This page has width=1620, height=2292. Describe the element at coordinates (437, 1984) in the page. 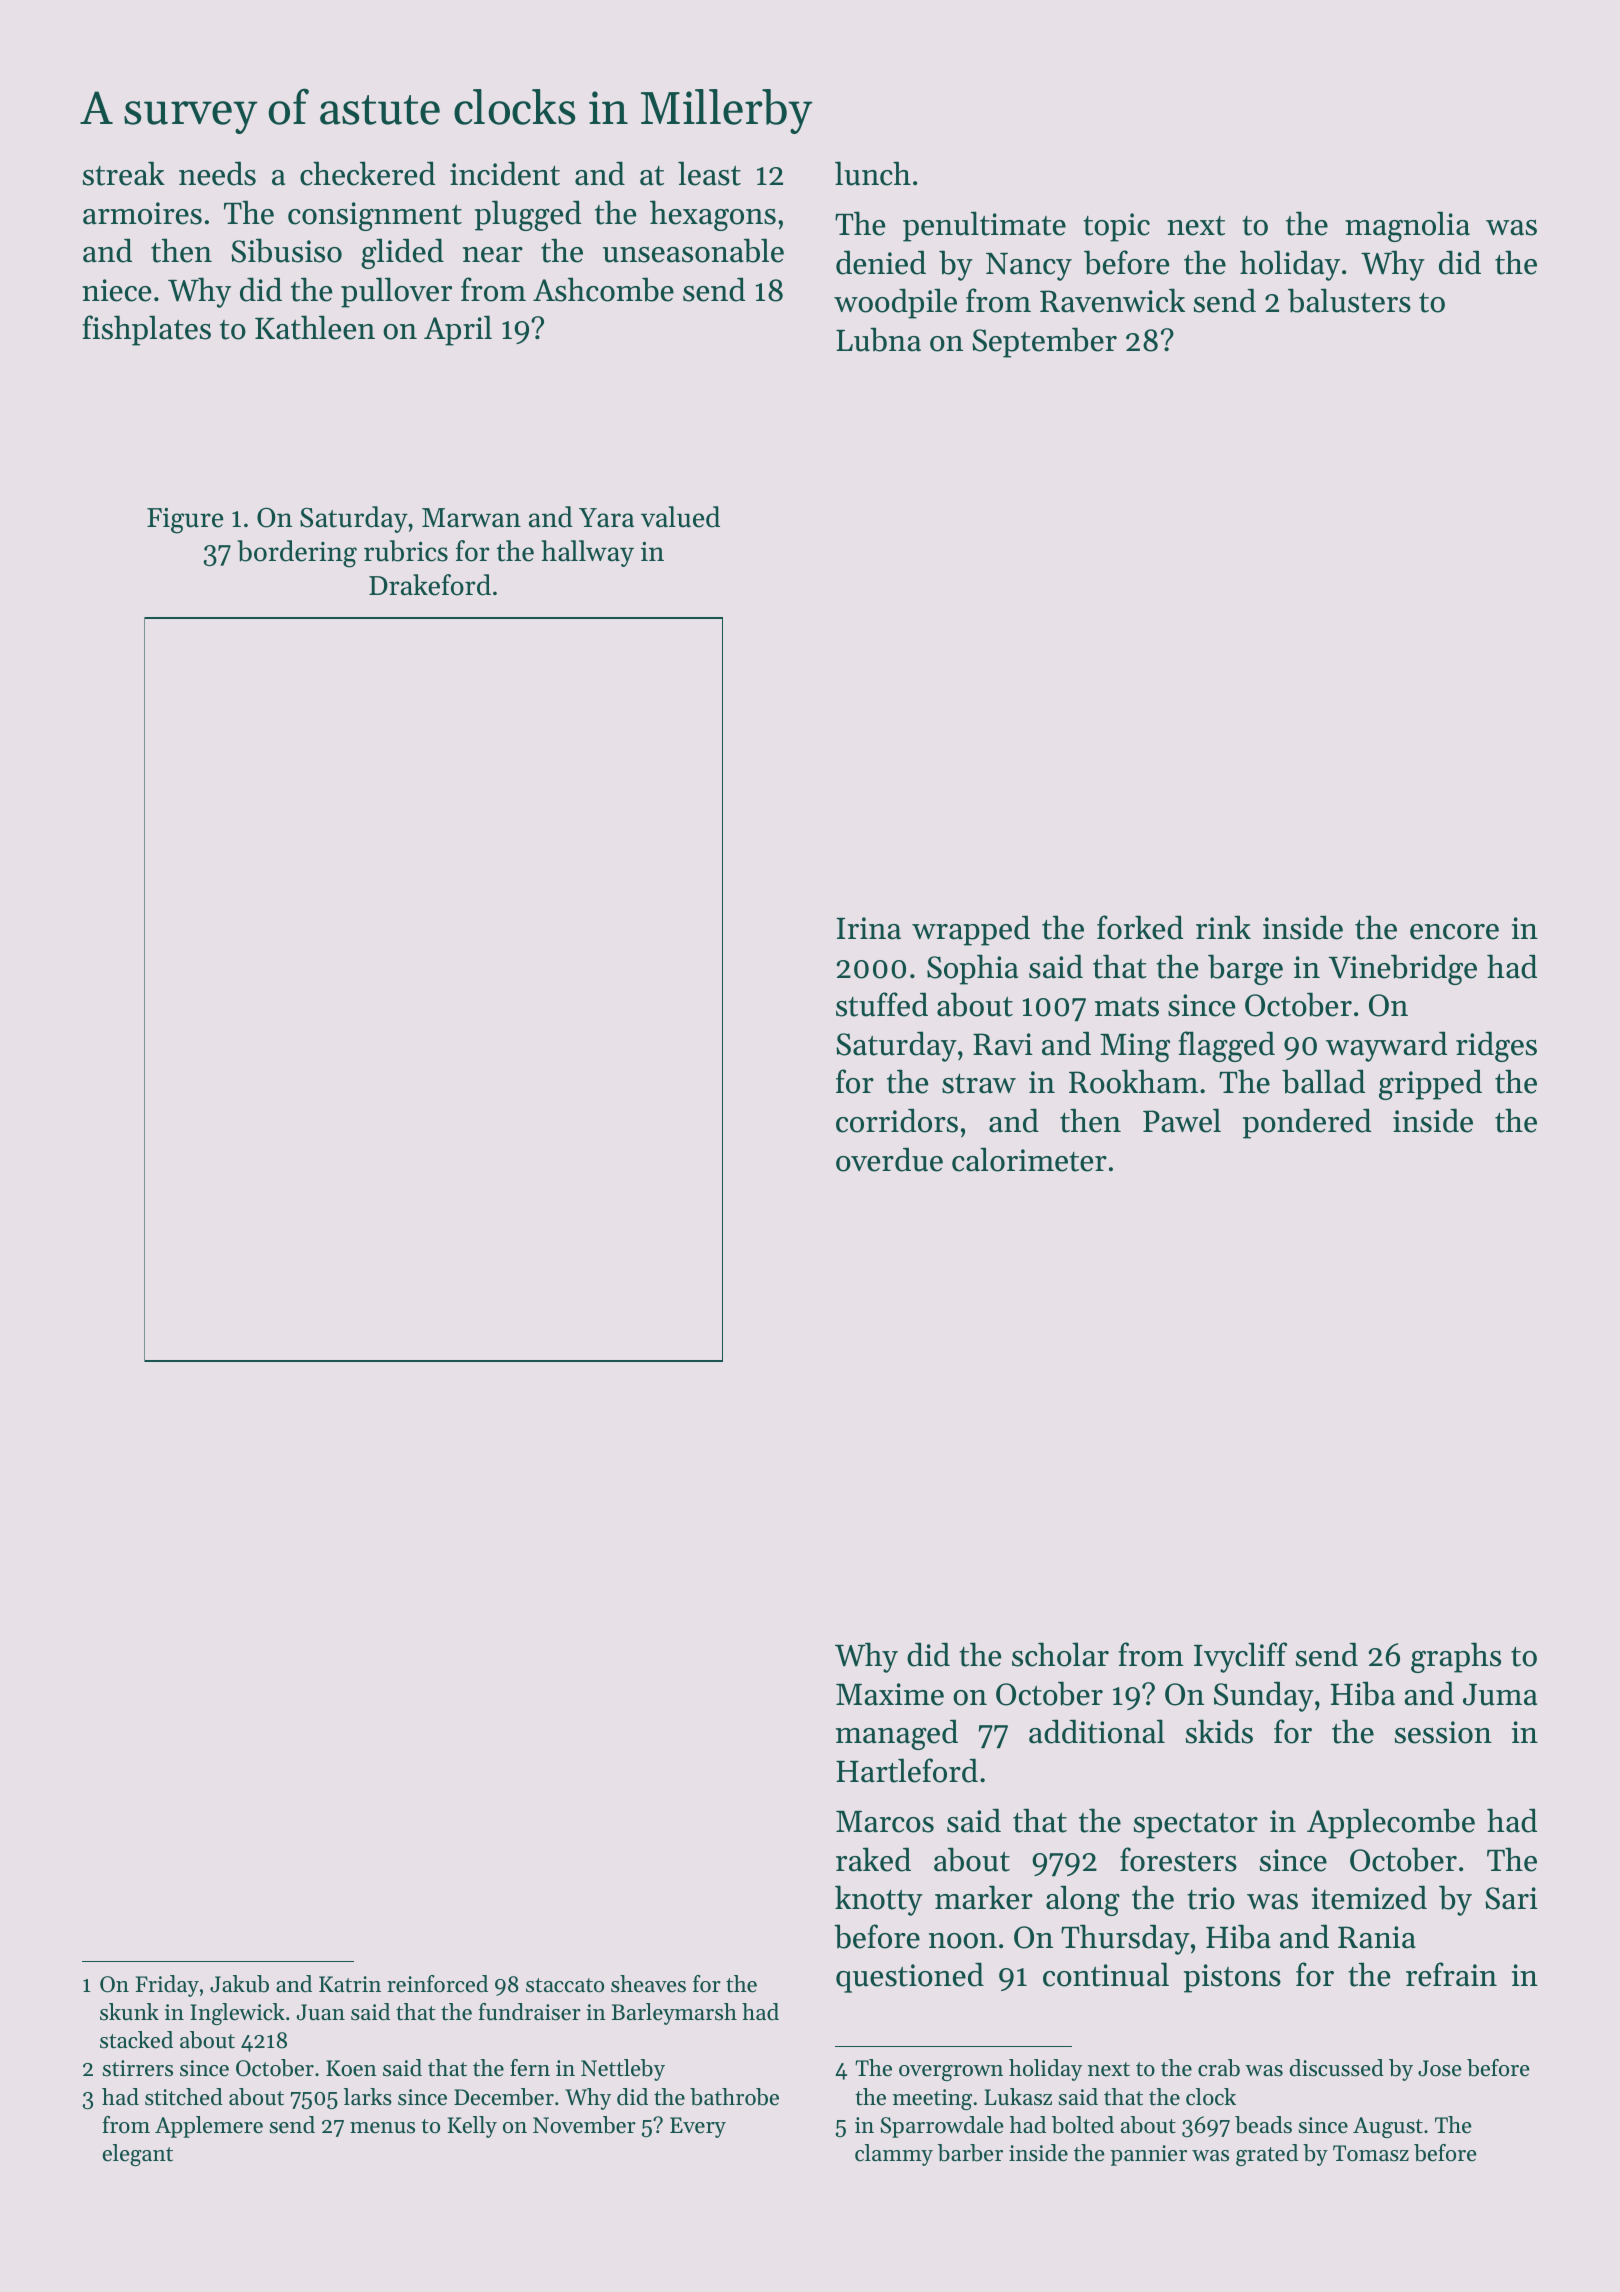

I see `reinforced` at that location.
